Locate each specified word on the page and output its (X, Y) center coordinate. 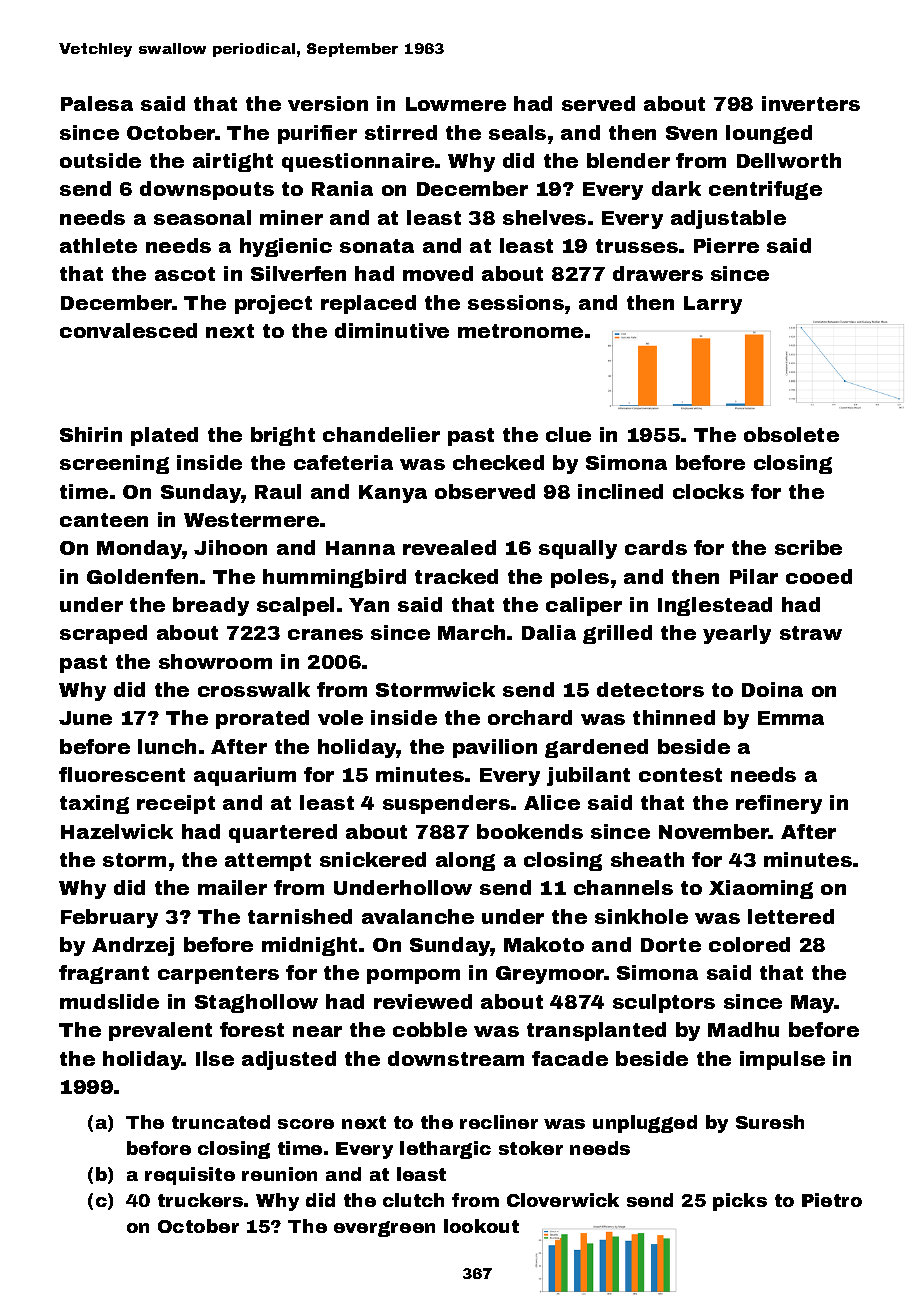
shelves (544, 217)
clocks (708, 491)
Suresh (770, 1122)
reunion (279, 1174)
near (317, 1031)
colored (749, 944)
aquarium (245, 776)
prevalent (160, 1031)
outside (100, 160)
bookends (530, 831)
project (273, 304)
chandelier (381, 434)
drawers (658, 273)
